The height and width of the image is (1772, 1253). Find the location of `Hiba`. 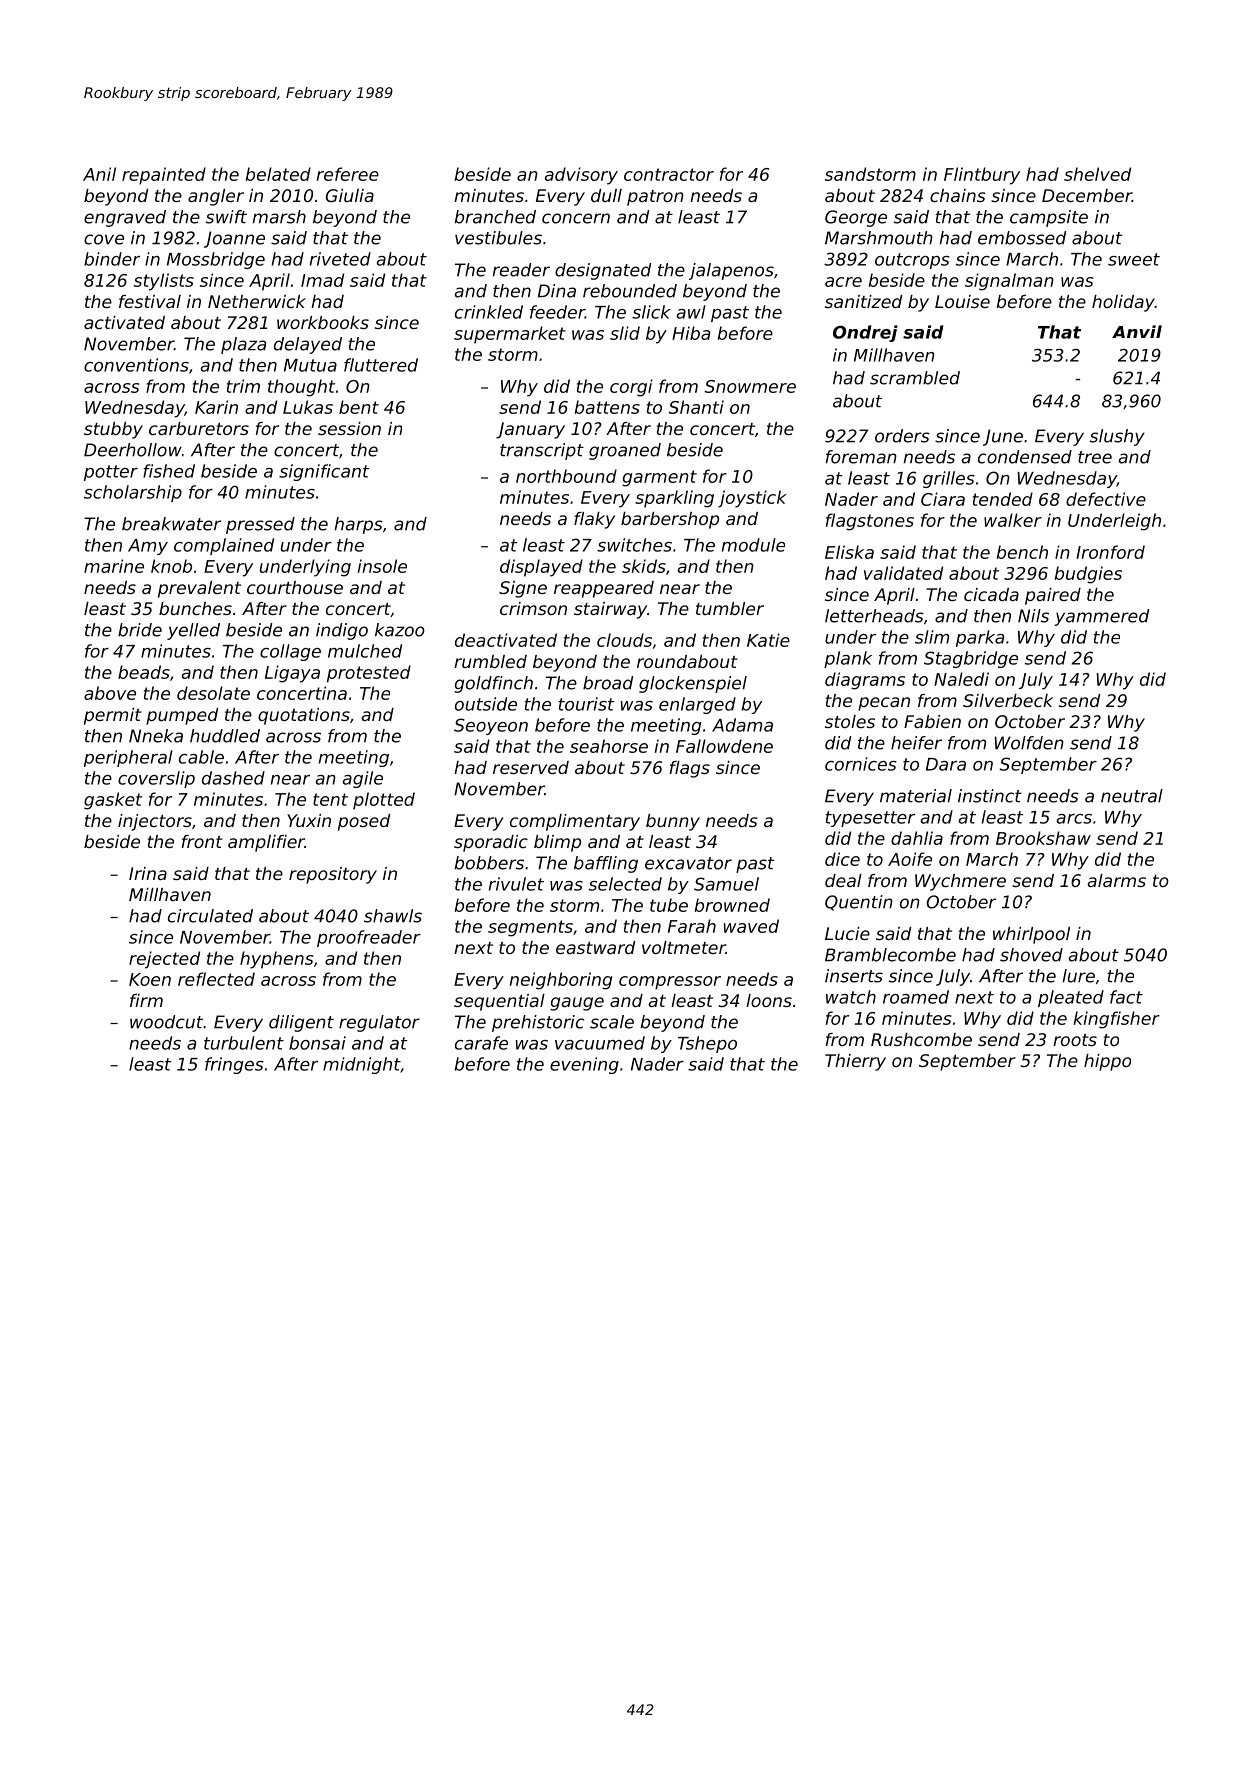

Hiba is located at coordinates (691, 333).
